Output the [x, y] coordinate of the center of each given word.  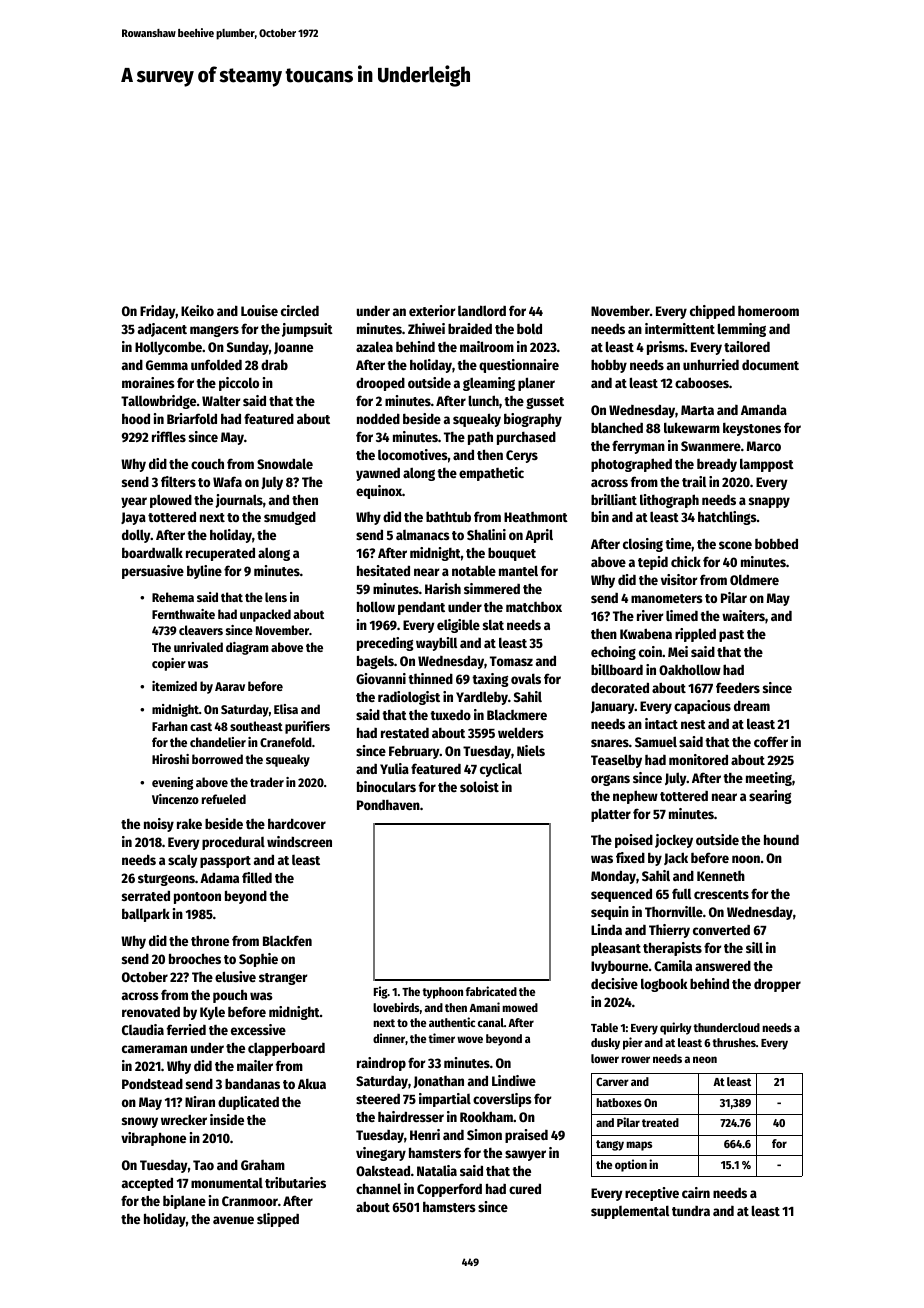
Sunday [248, 348]
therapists [672, 949]
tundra [691, 1211]
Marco [764, 446]
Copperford [449, 1190]
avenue [233, 1220]
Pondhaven [388, 805]
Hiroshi [170, 759]
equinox [379, 492]
